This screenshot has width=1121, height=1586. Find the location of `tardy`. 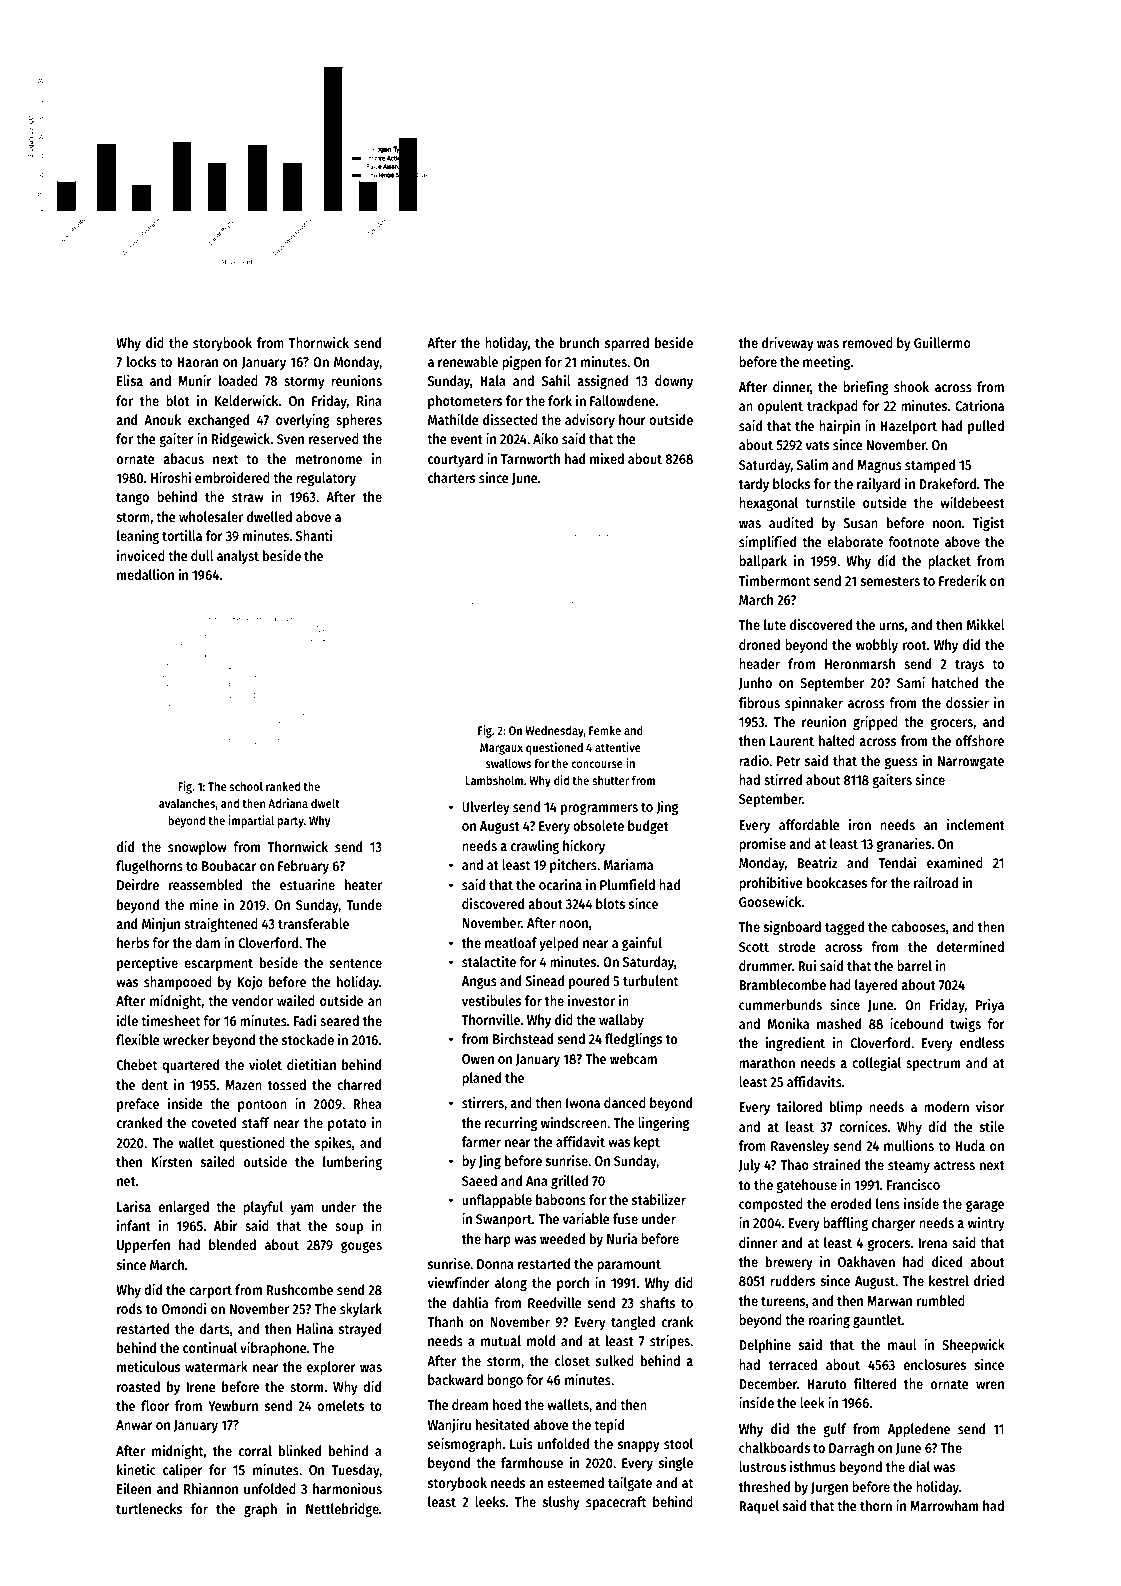

tardy is located at coordinates (754, 485).
